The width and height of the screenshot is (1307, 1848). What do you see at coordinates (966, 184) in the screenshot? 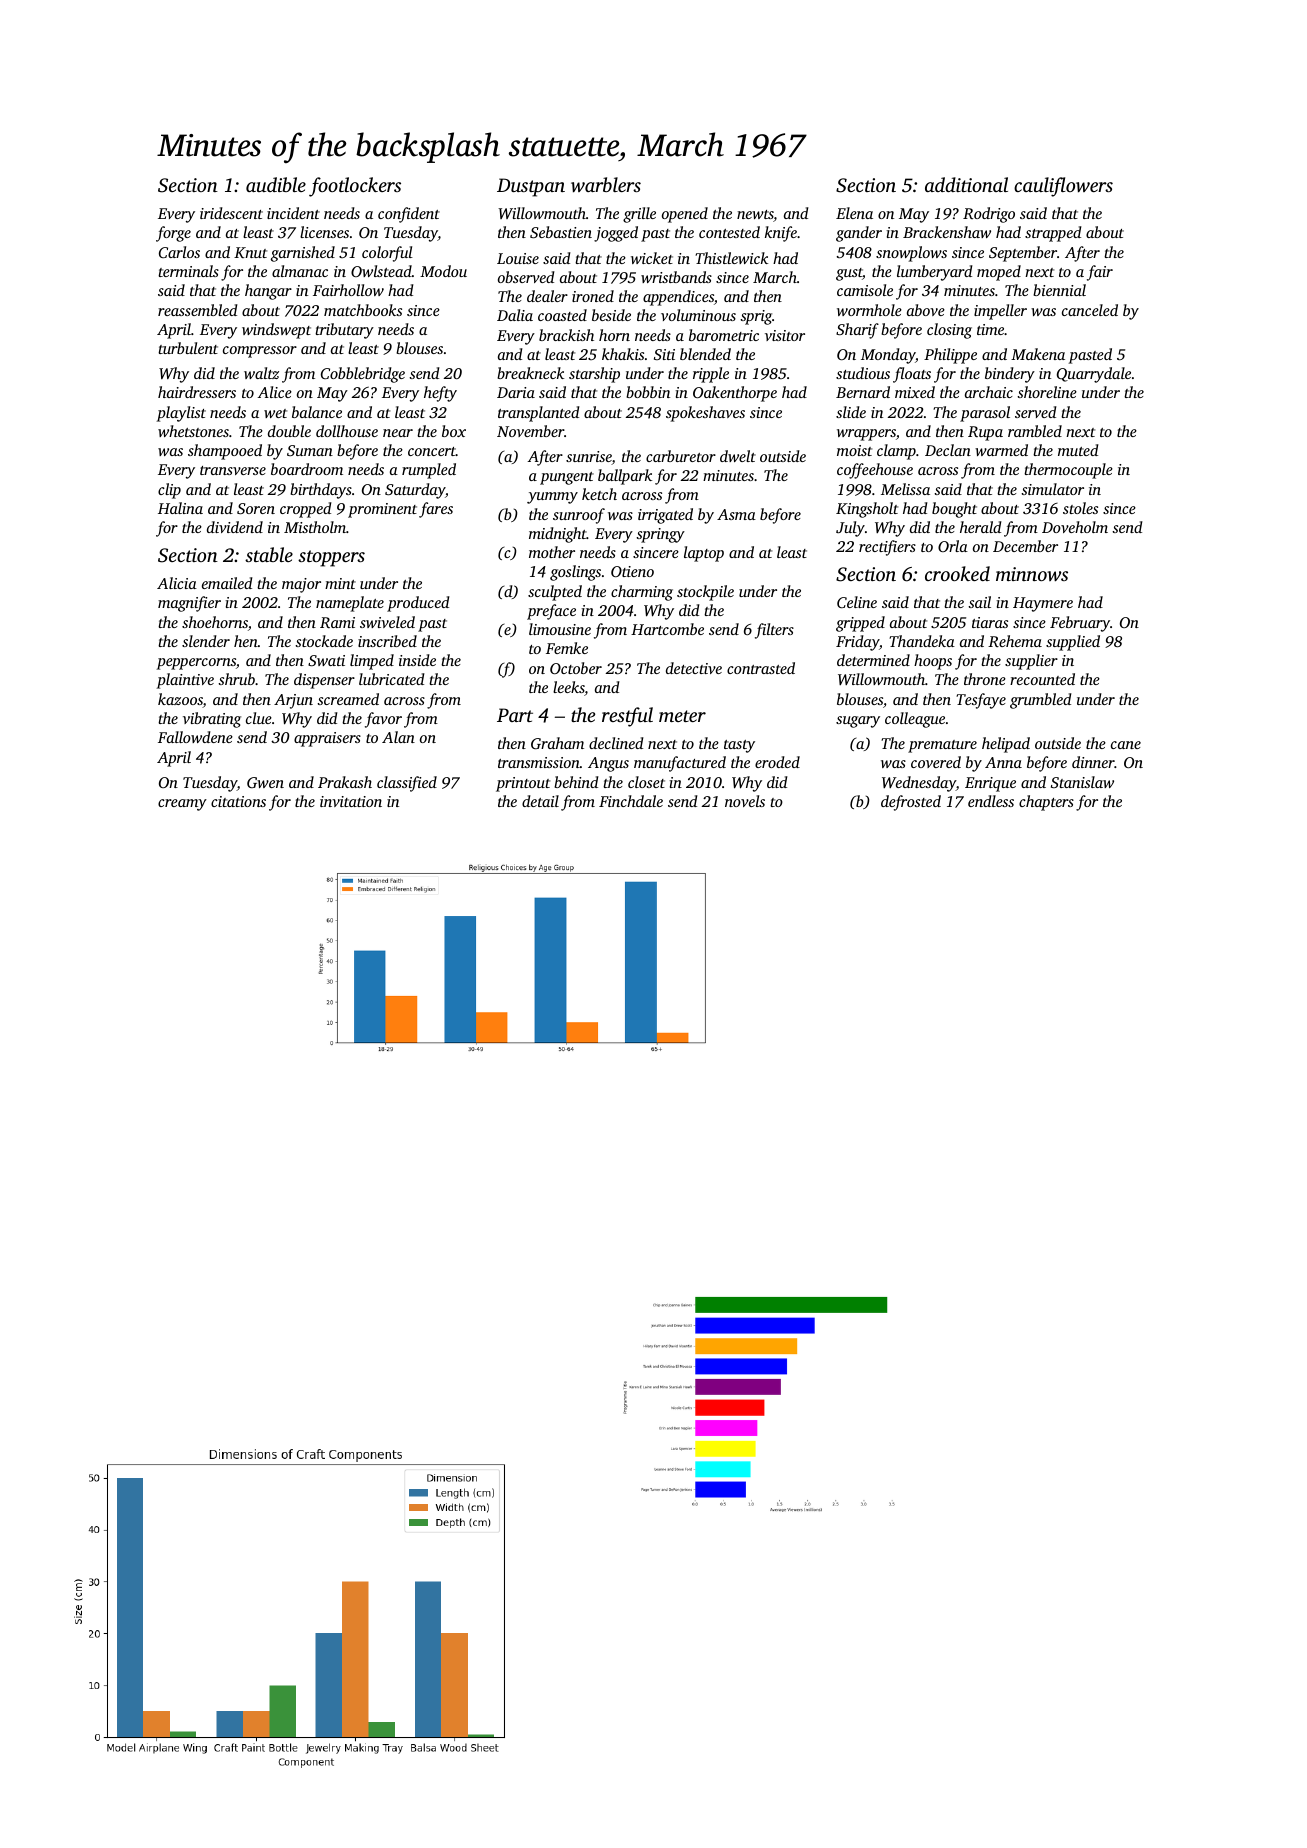
I see `additional` at bounding box center [966, 184].
